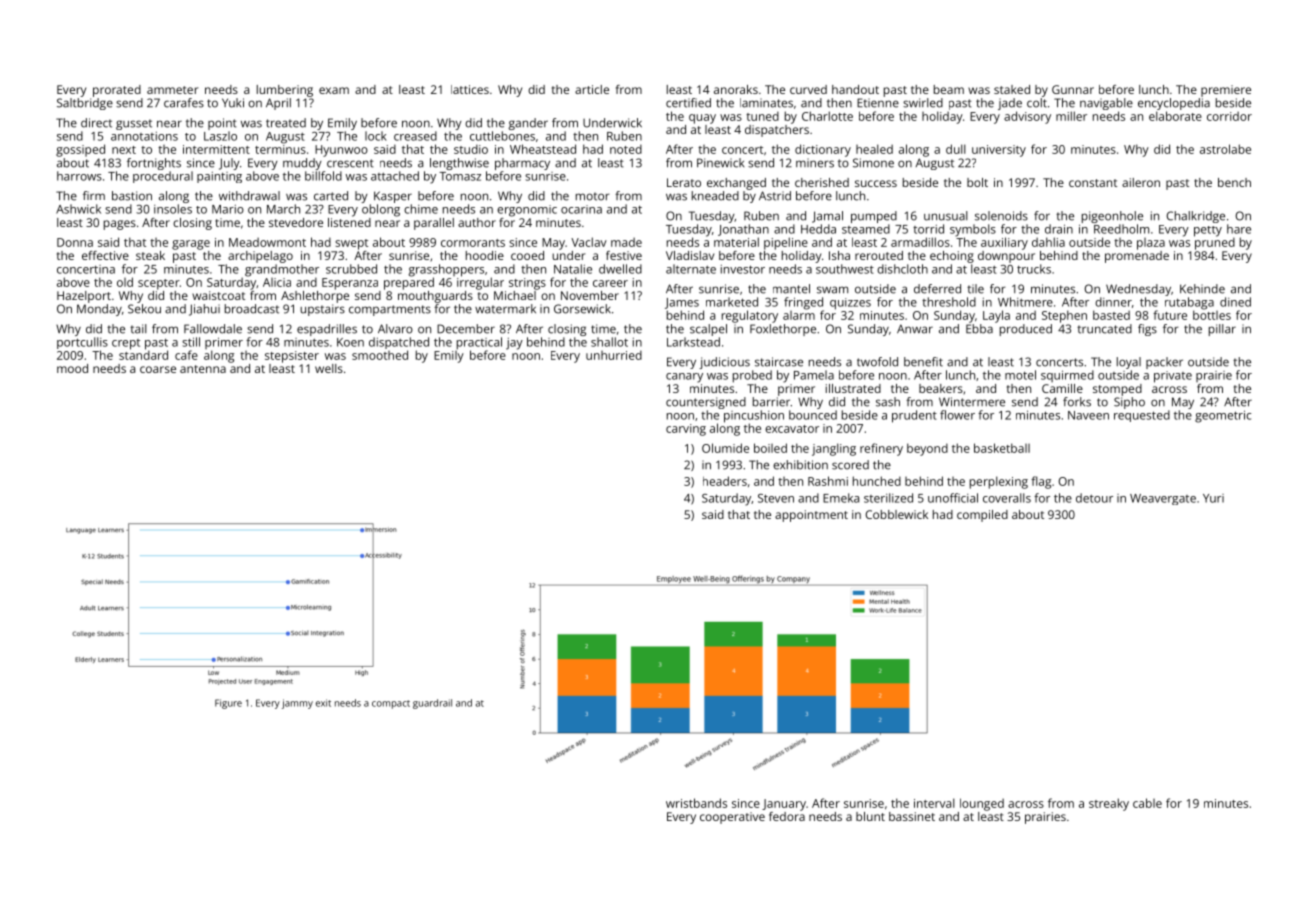  What do you see at coordinates (228, 704) in the screenshot?
I see `Figure` at bounding box center [228, 704].
